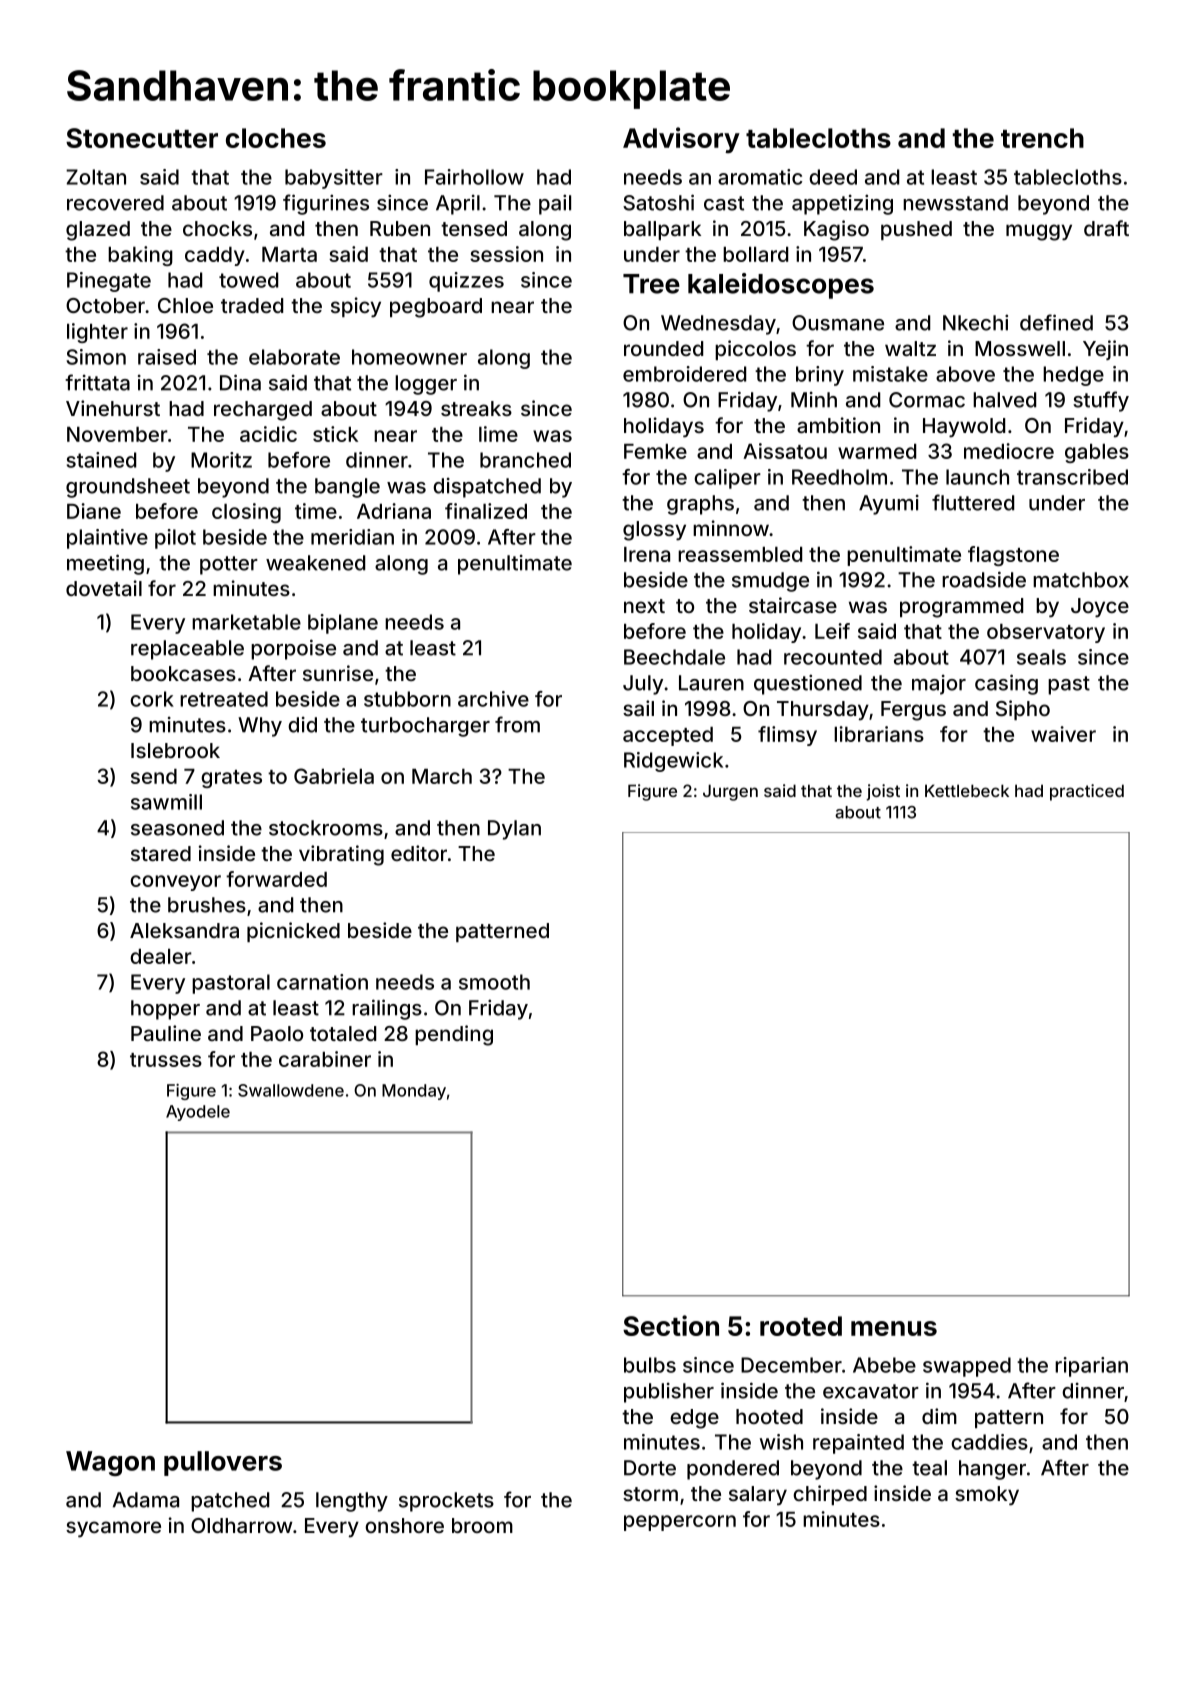  Describe the element at coordinates (187, 650) in the document. I see `replaceable` at that location.
